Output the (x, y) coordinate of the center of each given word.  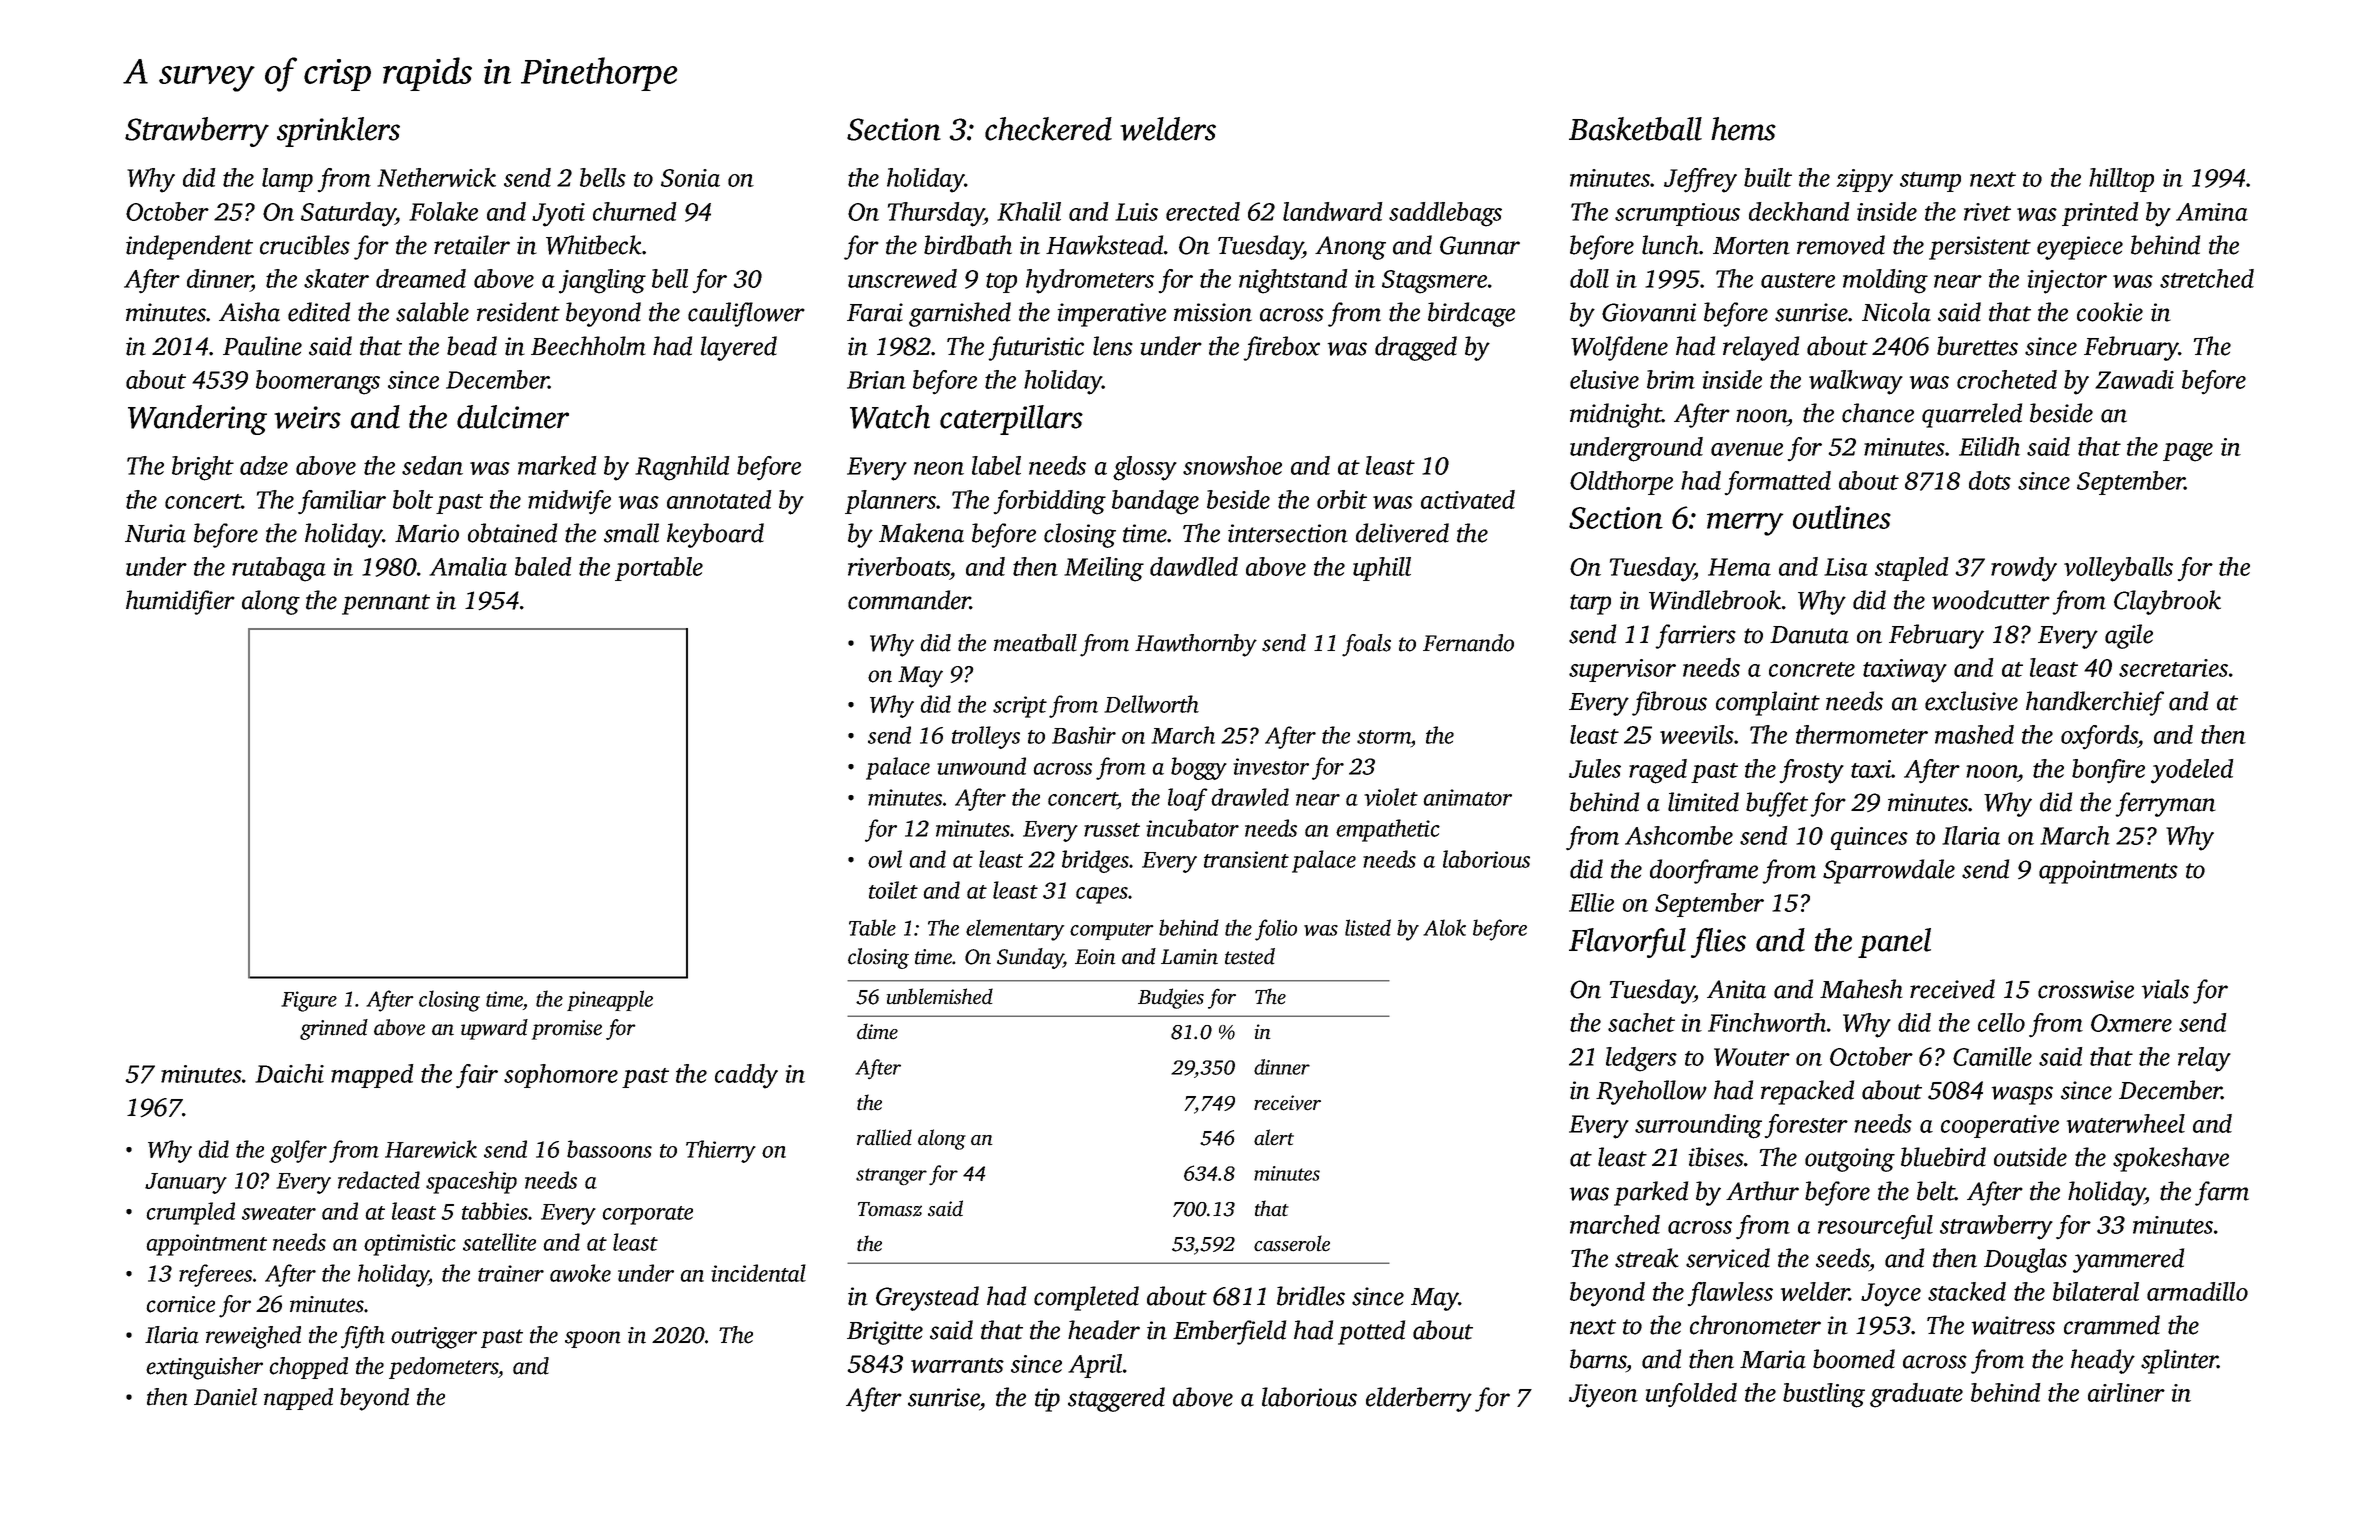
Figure (309, 1001)
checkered (1048, 129)
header (1104, 1330)
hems (1743, 129)
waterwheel (2126, 1123)
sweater (279, 1213)
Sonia (690, 178)
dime (877, 1031)
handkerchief (2095, 703)
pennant (386, 604)
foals (1366, 645)
